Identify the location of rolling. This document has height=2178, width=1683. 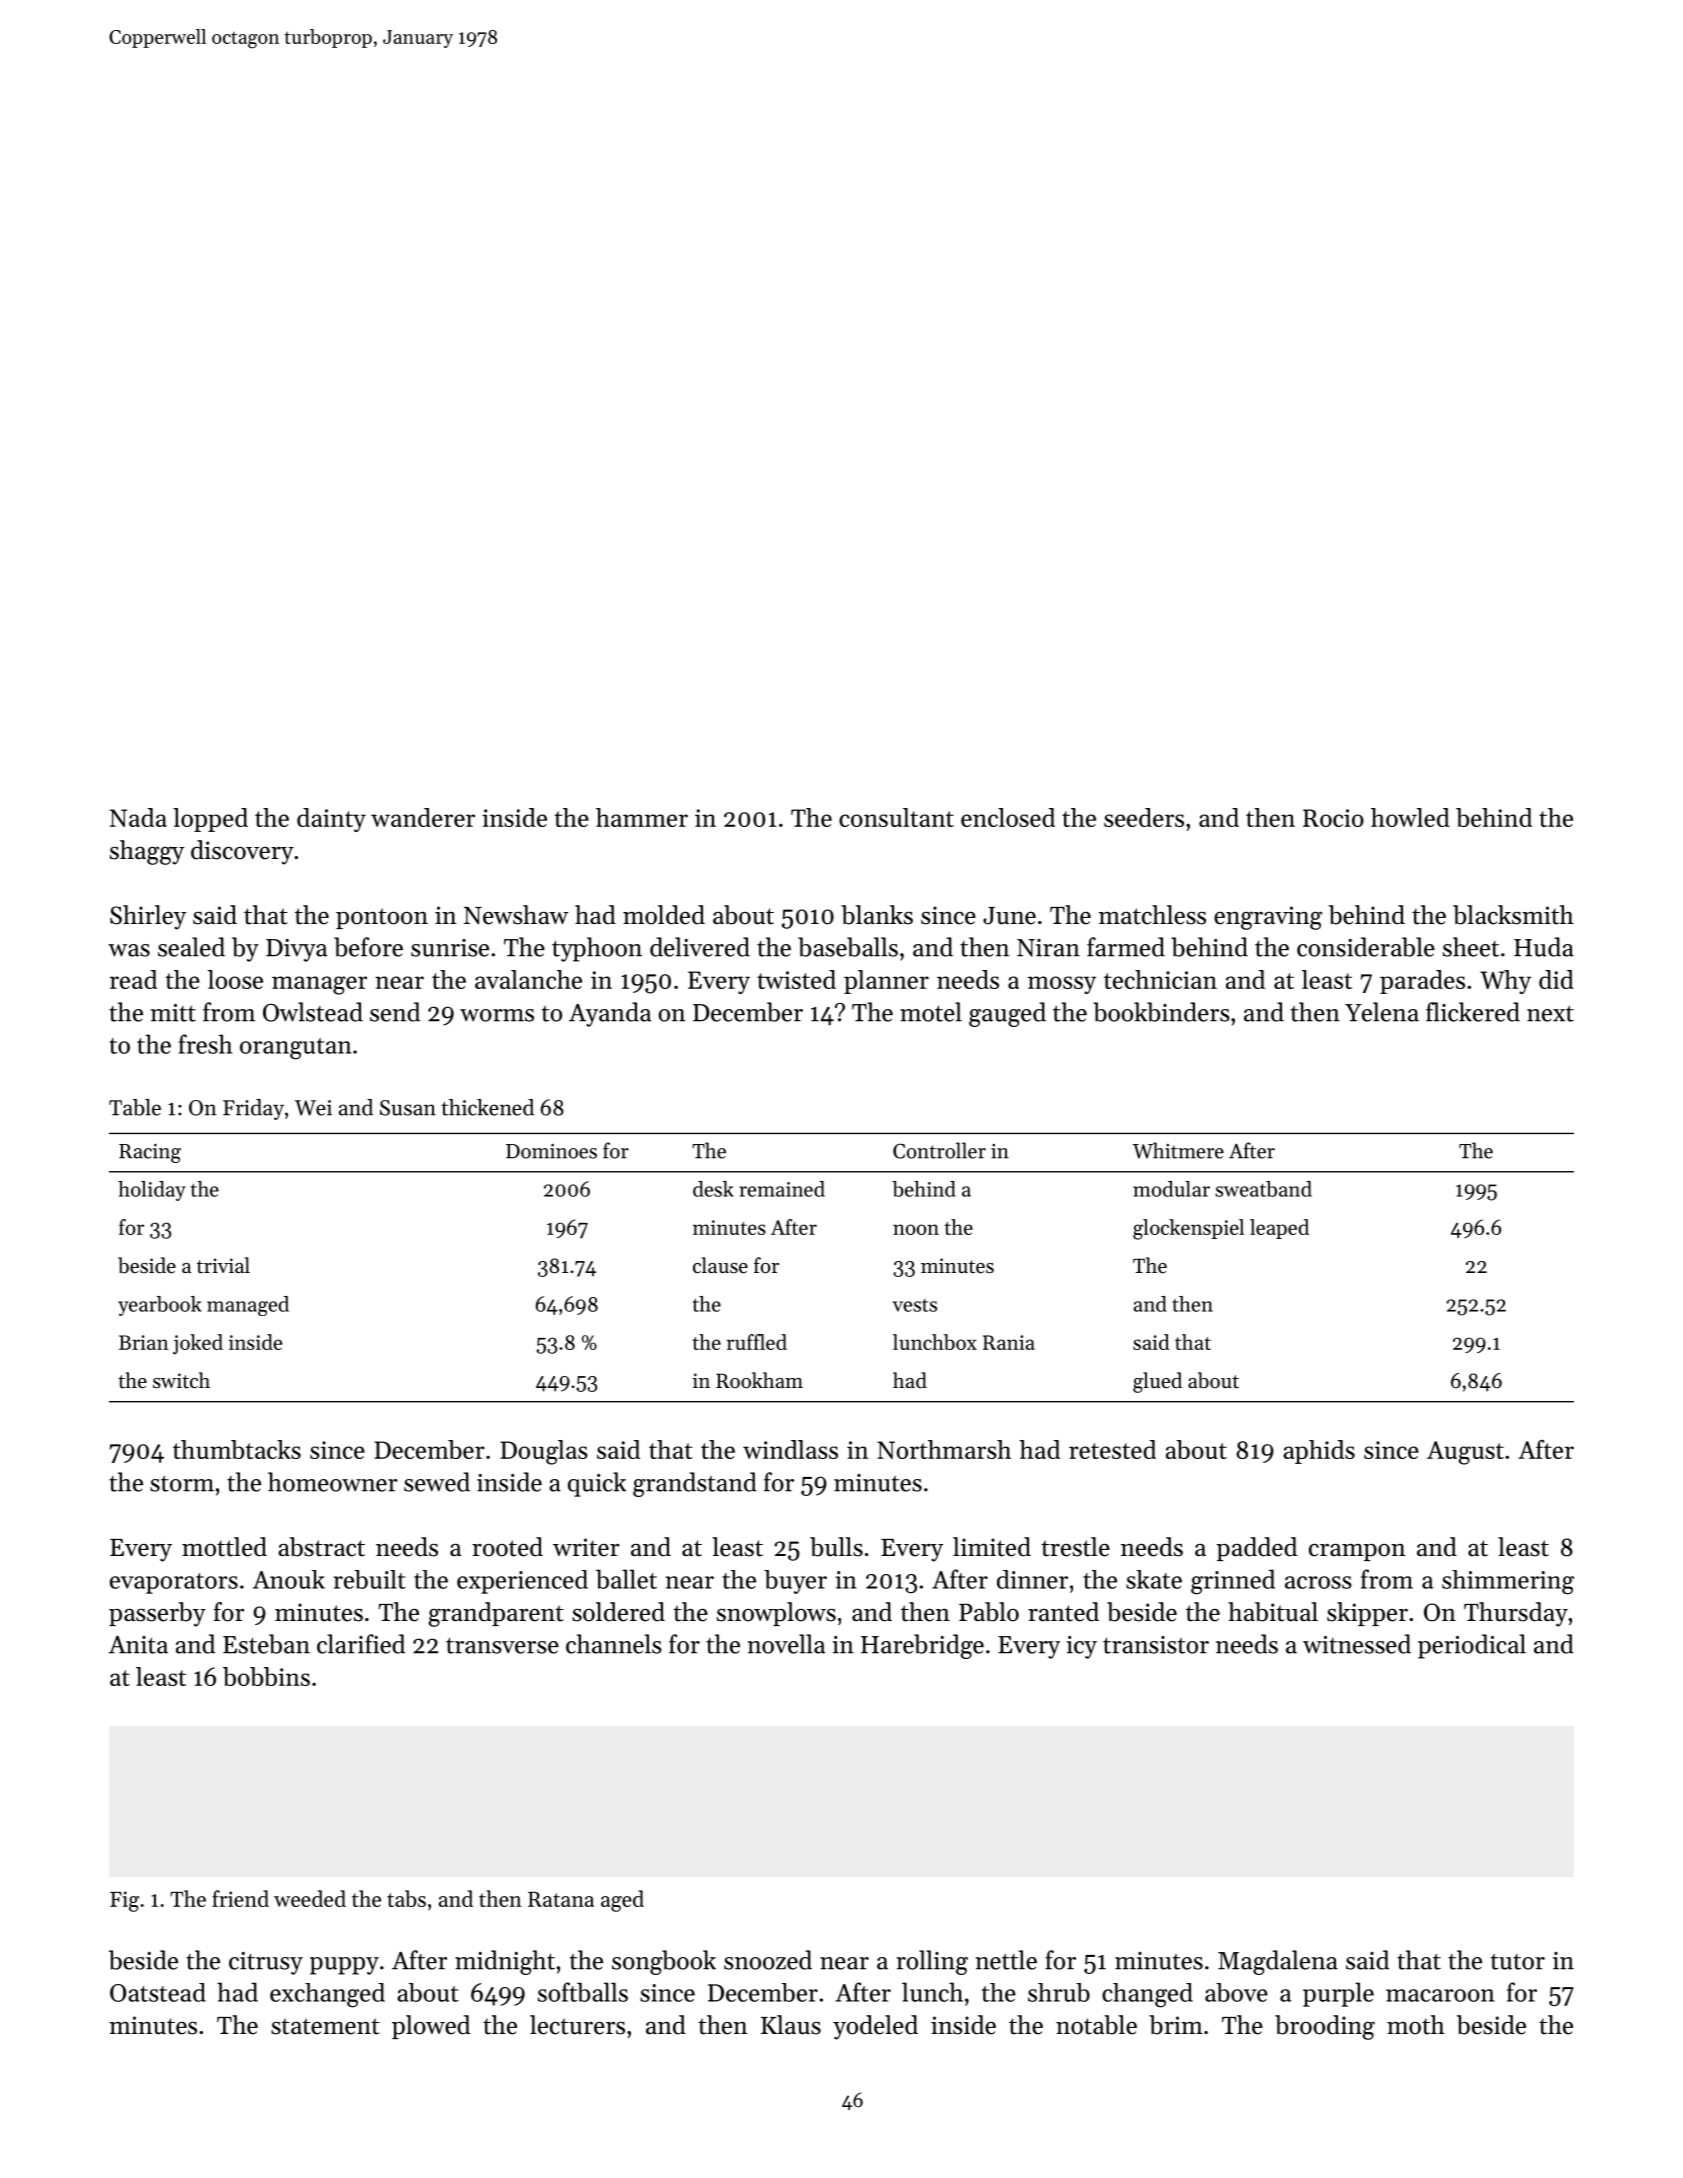
(932, 1962).
